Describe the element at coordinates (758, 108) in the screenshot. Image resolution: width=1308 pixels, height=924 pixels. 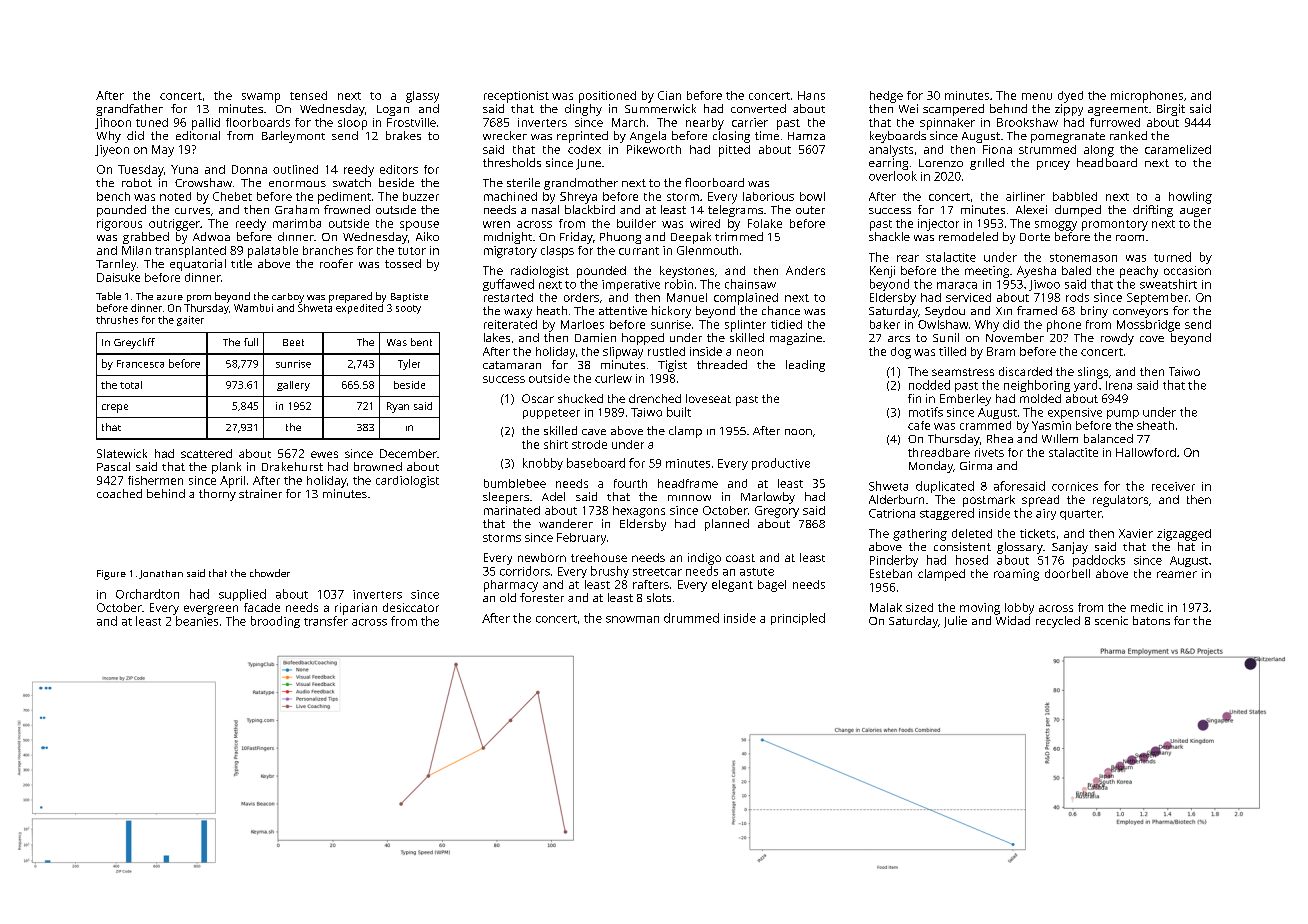
I see `converted` at that location.
